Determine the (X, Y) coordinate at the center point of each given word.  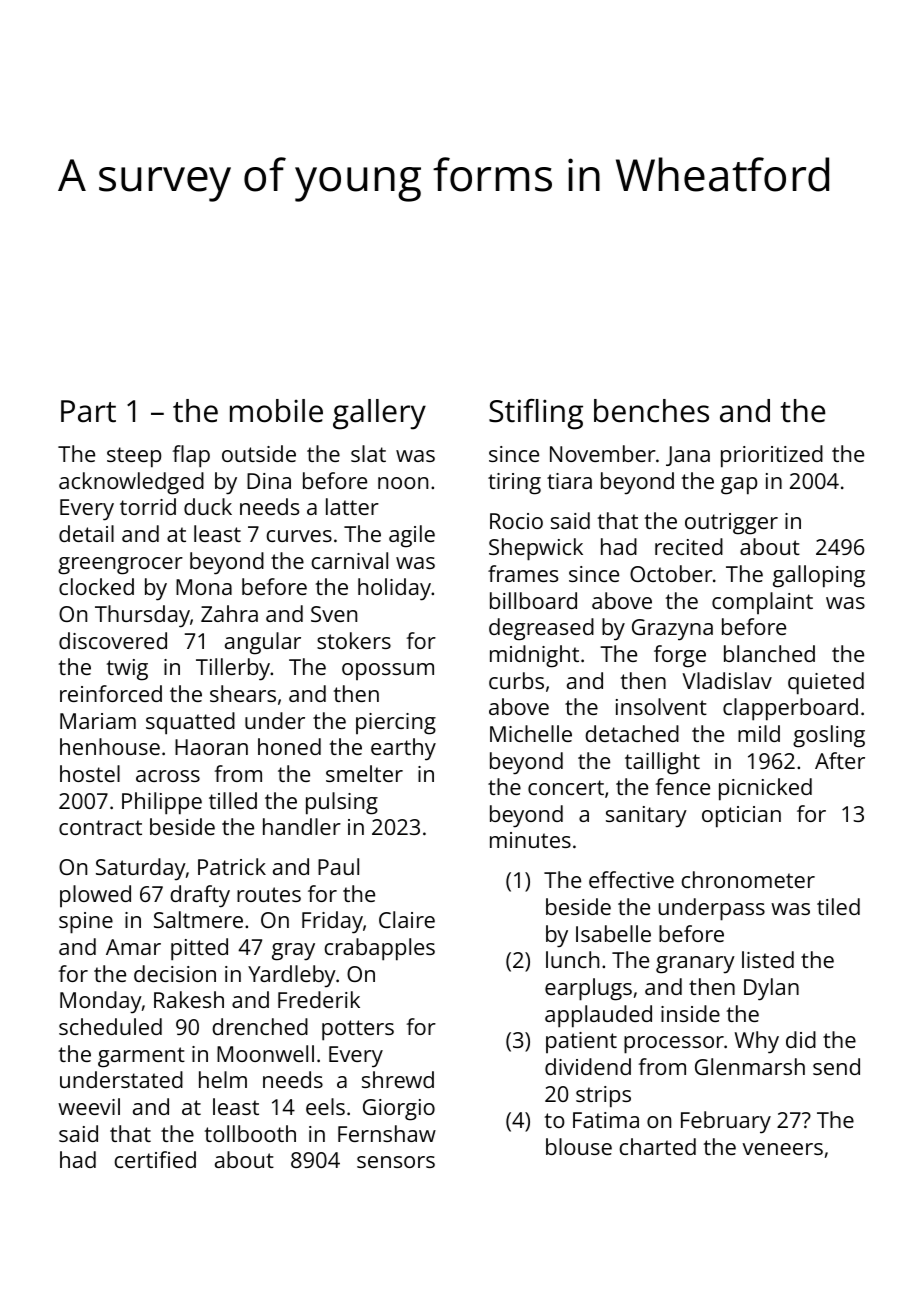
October (671, 573)
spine (86, 923)
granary (695, 965)
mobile (276, 411)
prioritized (772, 456)
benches (651, 411)
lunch (572, 959)
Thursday (142, 616)
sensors (396, 1162)
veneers (782, 1149)
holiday (394, 589)
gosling (829, 736)
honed (289, 746)
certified (155, 1159)
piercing (396, 724)
